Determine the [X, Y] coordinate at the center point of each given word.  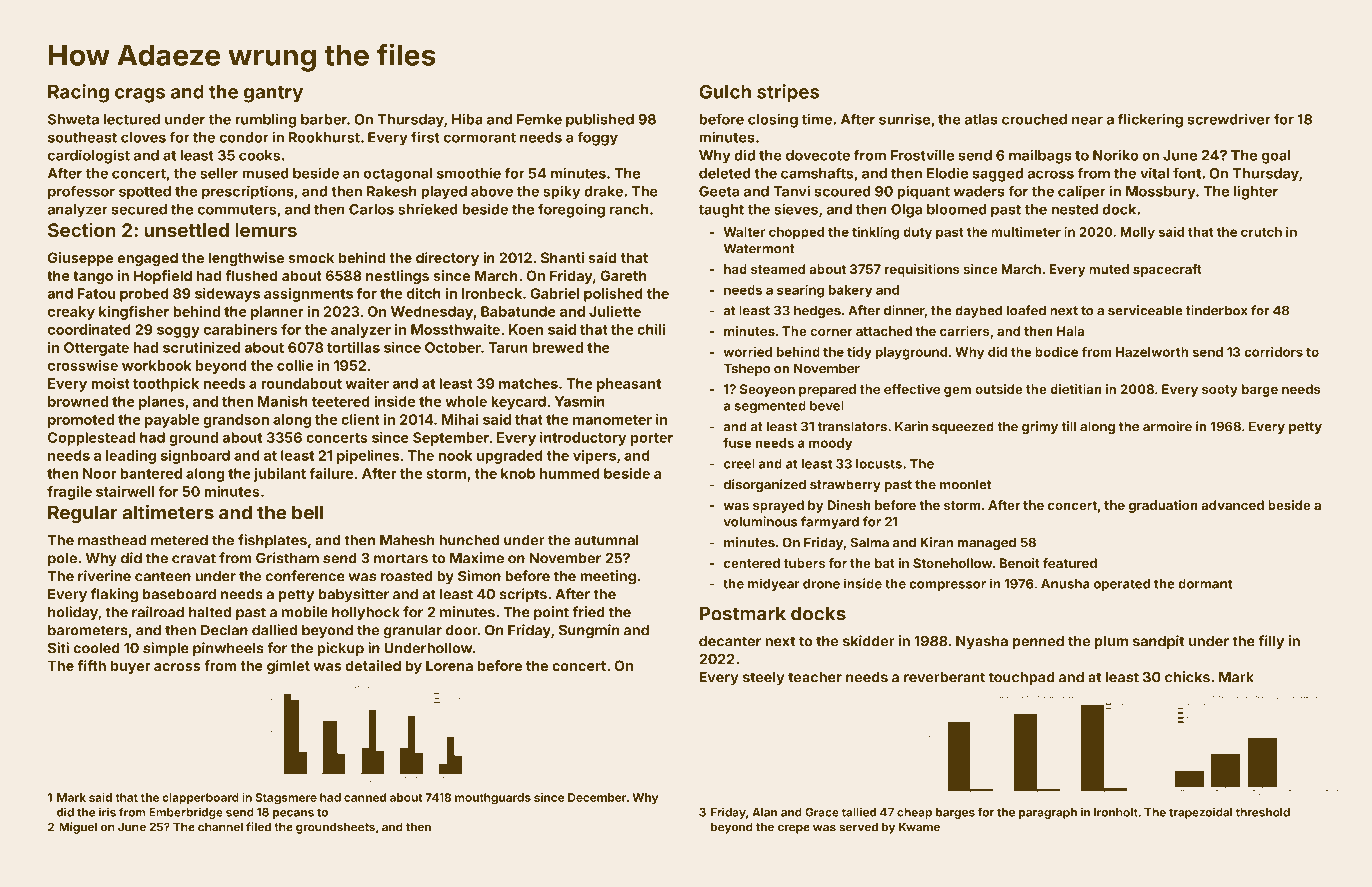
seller [219, 173]
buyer [131, 667]
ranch [629, 209]
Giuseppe [80, 259]
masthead [112, 540]
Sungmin [589, 631]
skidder [869, 641]
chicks [1187, 677]
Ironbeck [492, 293]
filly [1271, 642]
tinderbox [1216, 310]
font [1187, 173]
